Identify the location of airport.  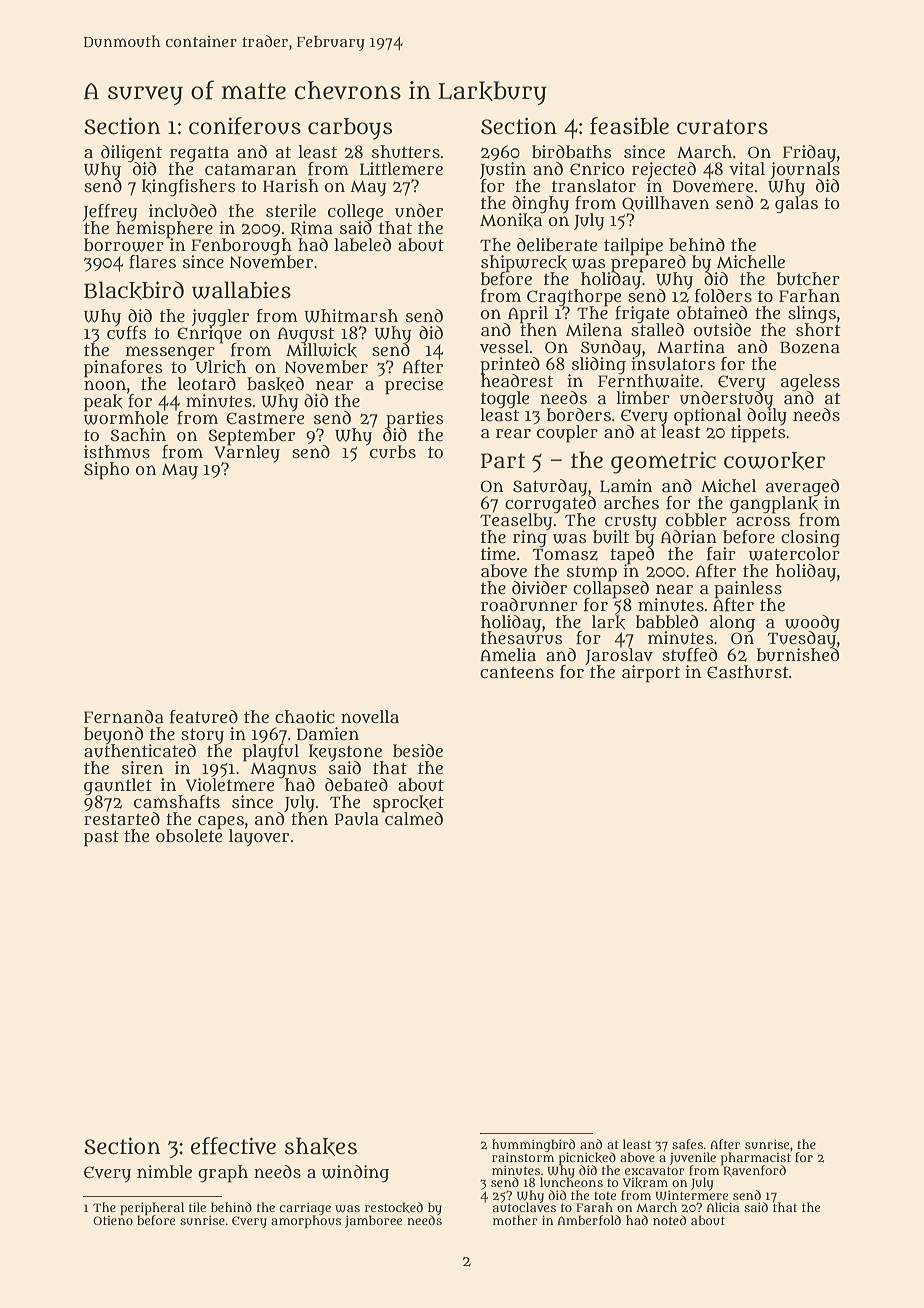
(651, 674).
